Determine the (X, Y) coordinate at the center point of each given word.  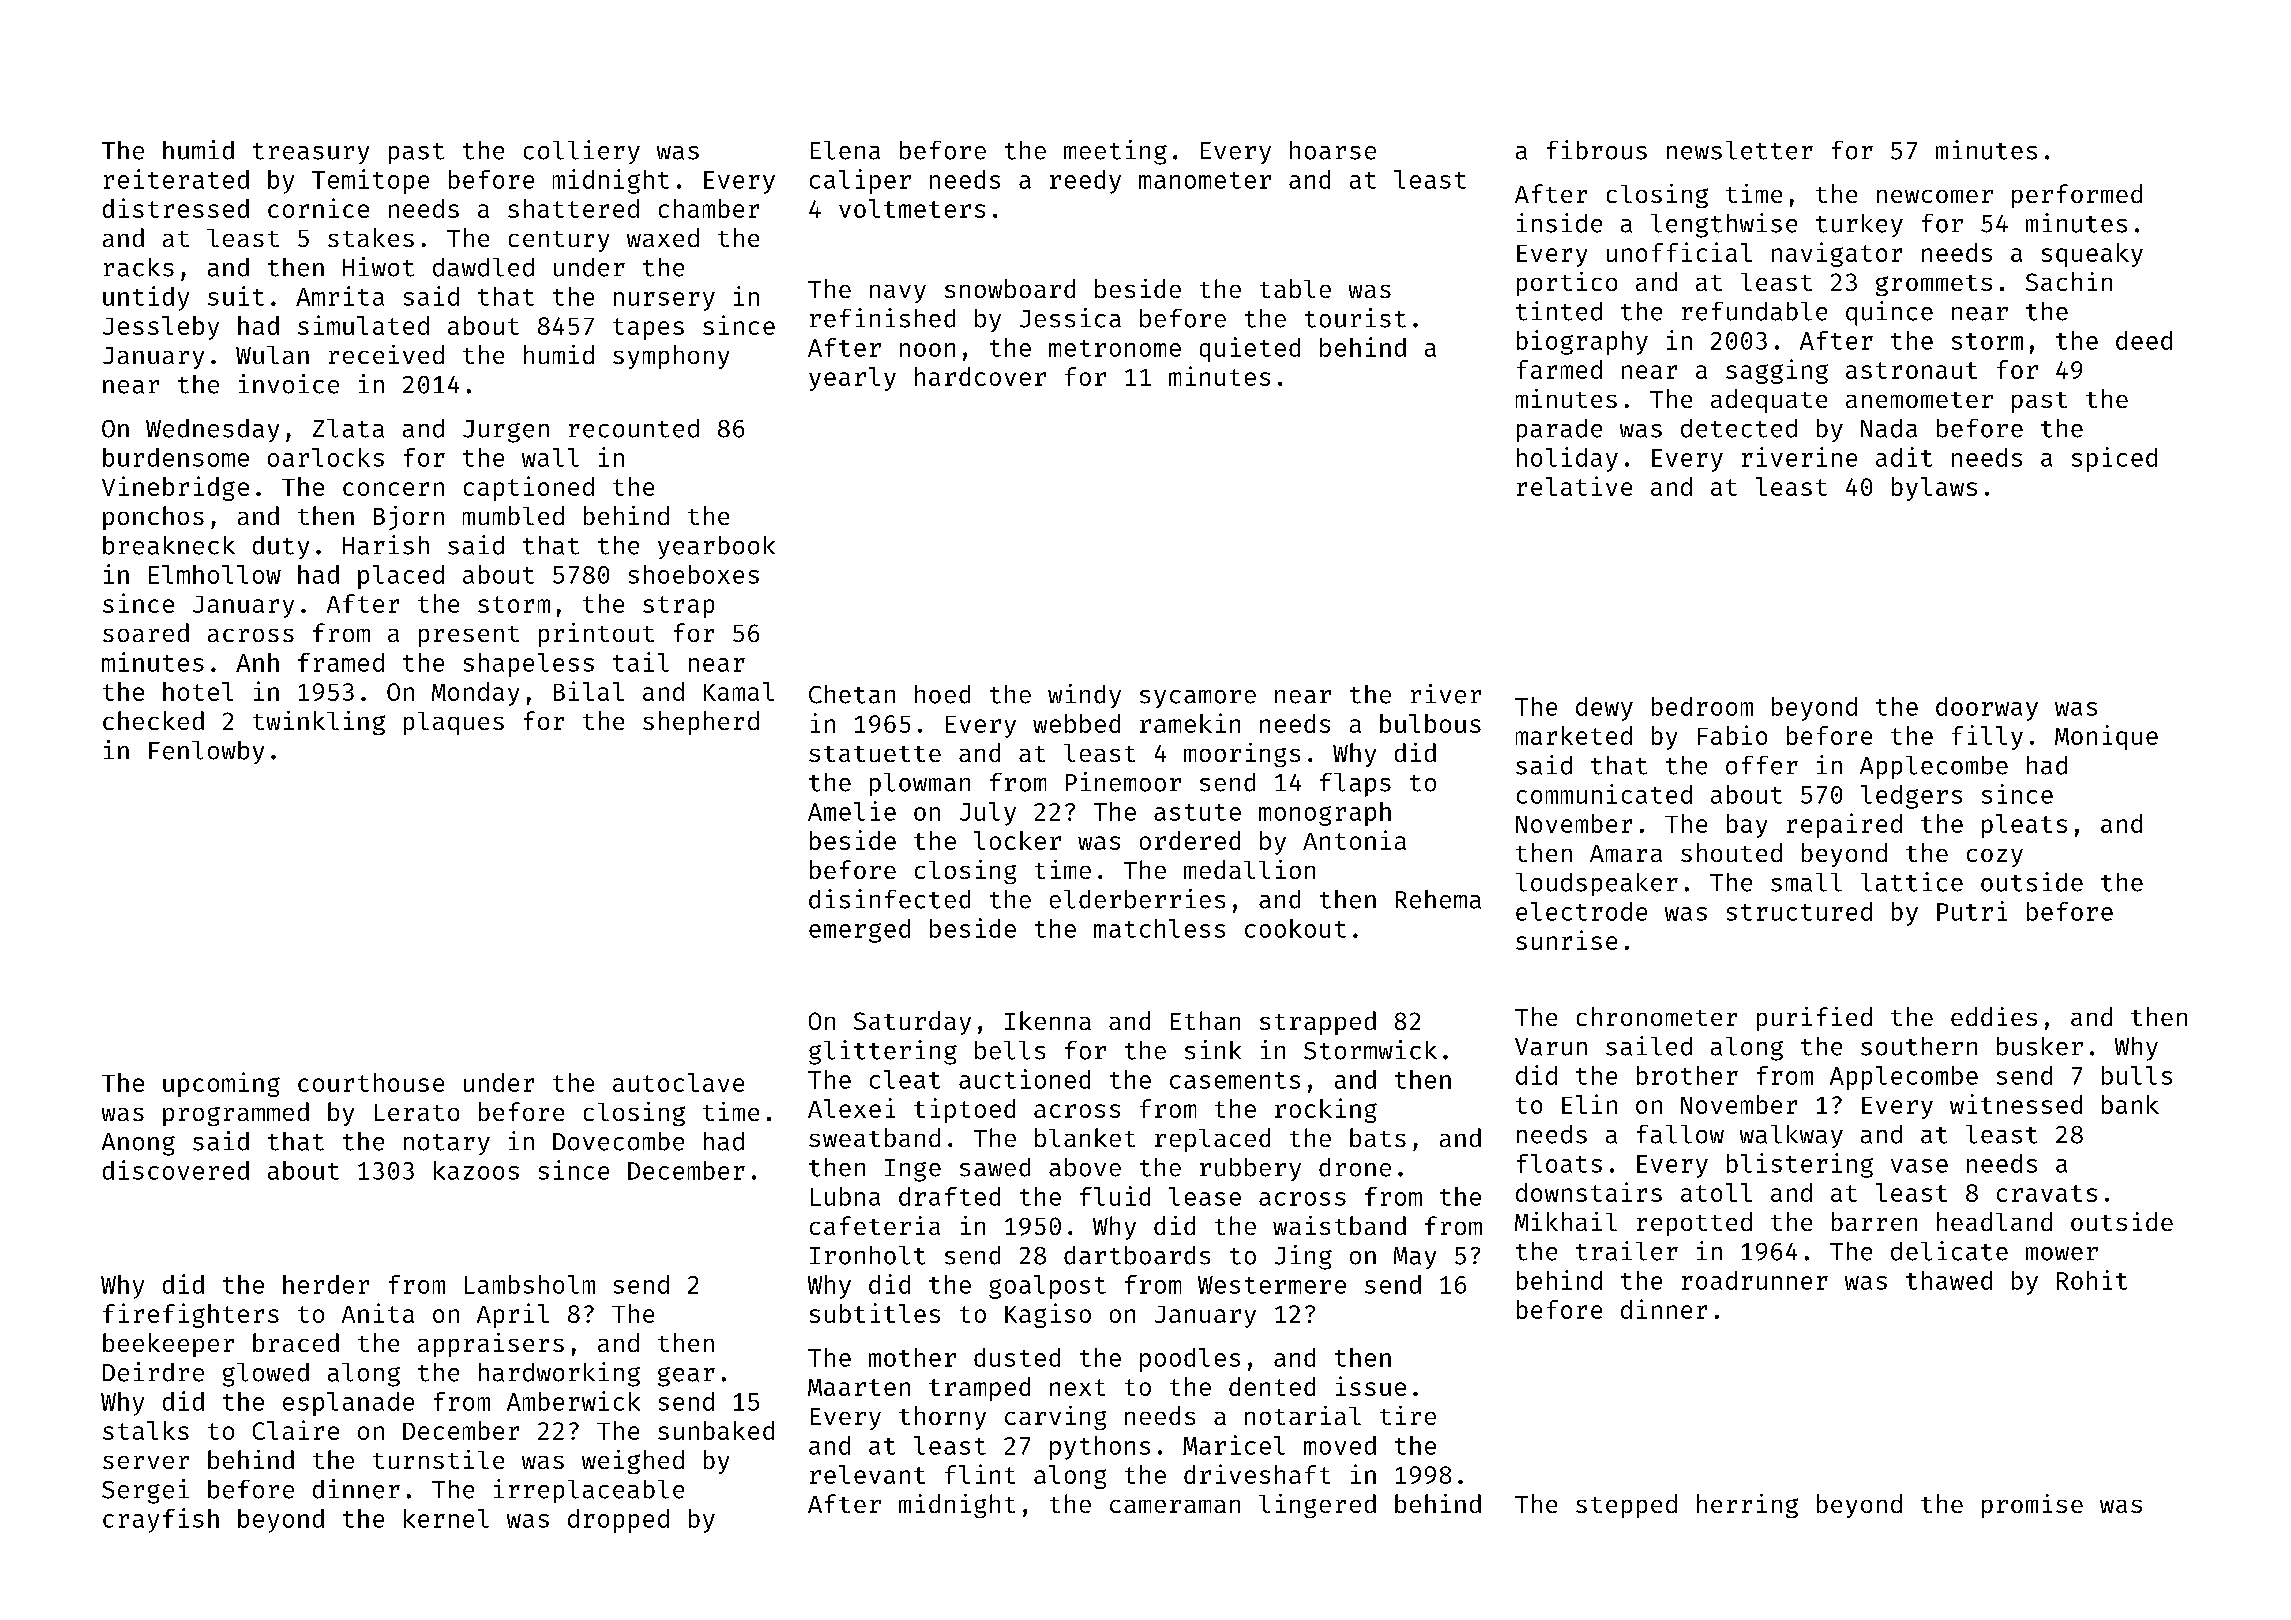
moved (1340, 1445)
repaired (1844, 825)
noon (927, 350)
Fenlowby (206, 752)
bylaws (1934, 489)
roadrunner (1755, 1280)
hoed (942, 694)
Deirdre (153, 1372)
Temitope (370, 181)
